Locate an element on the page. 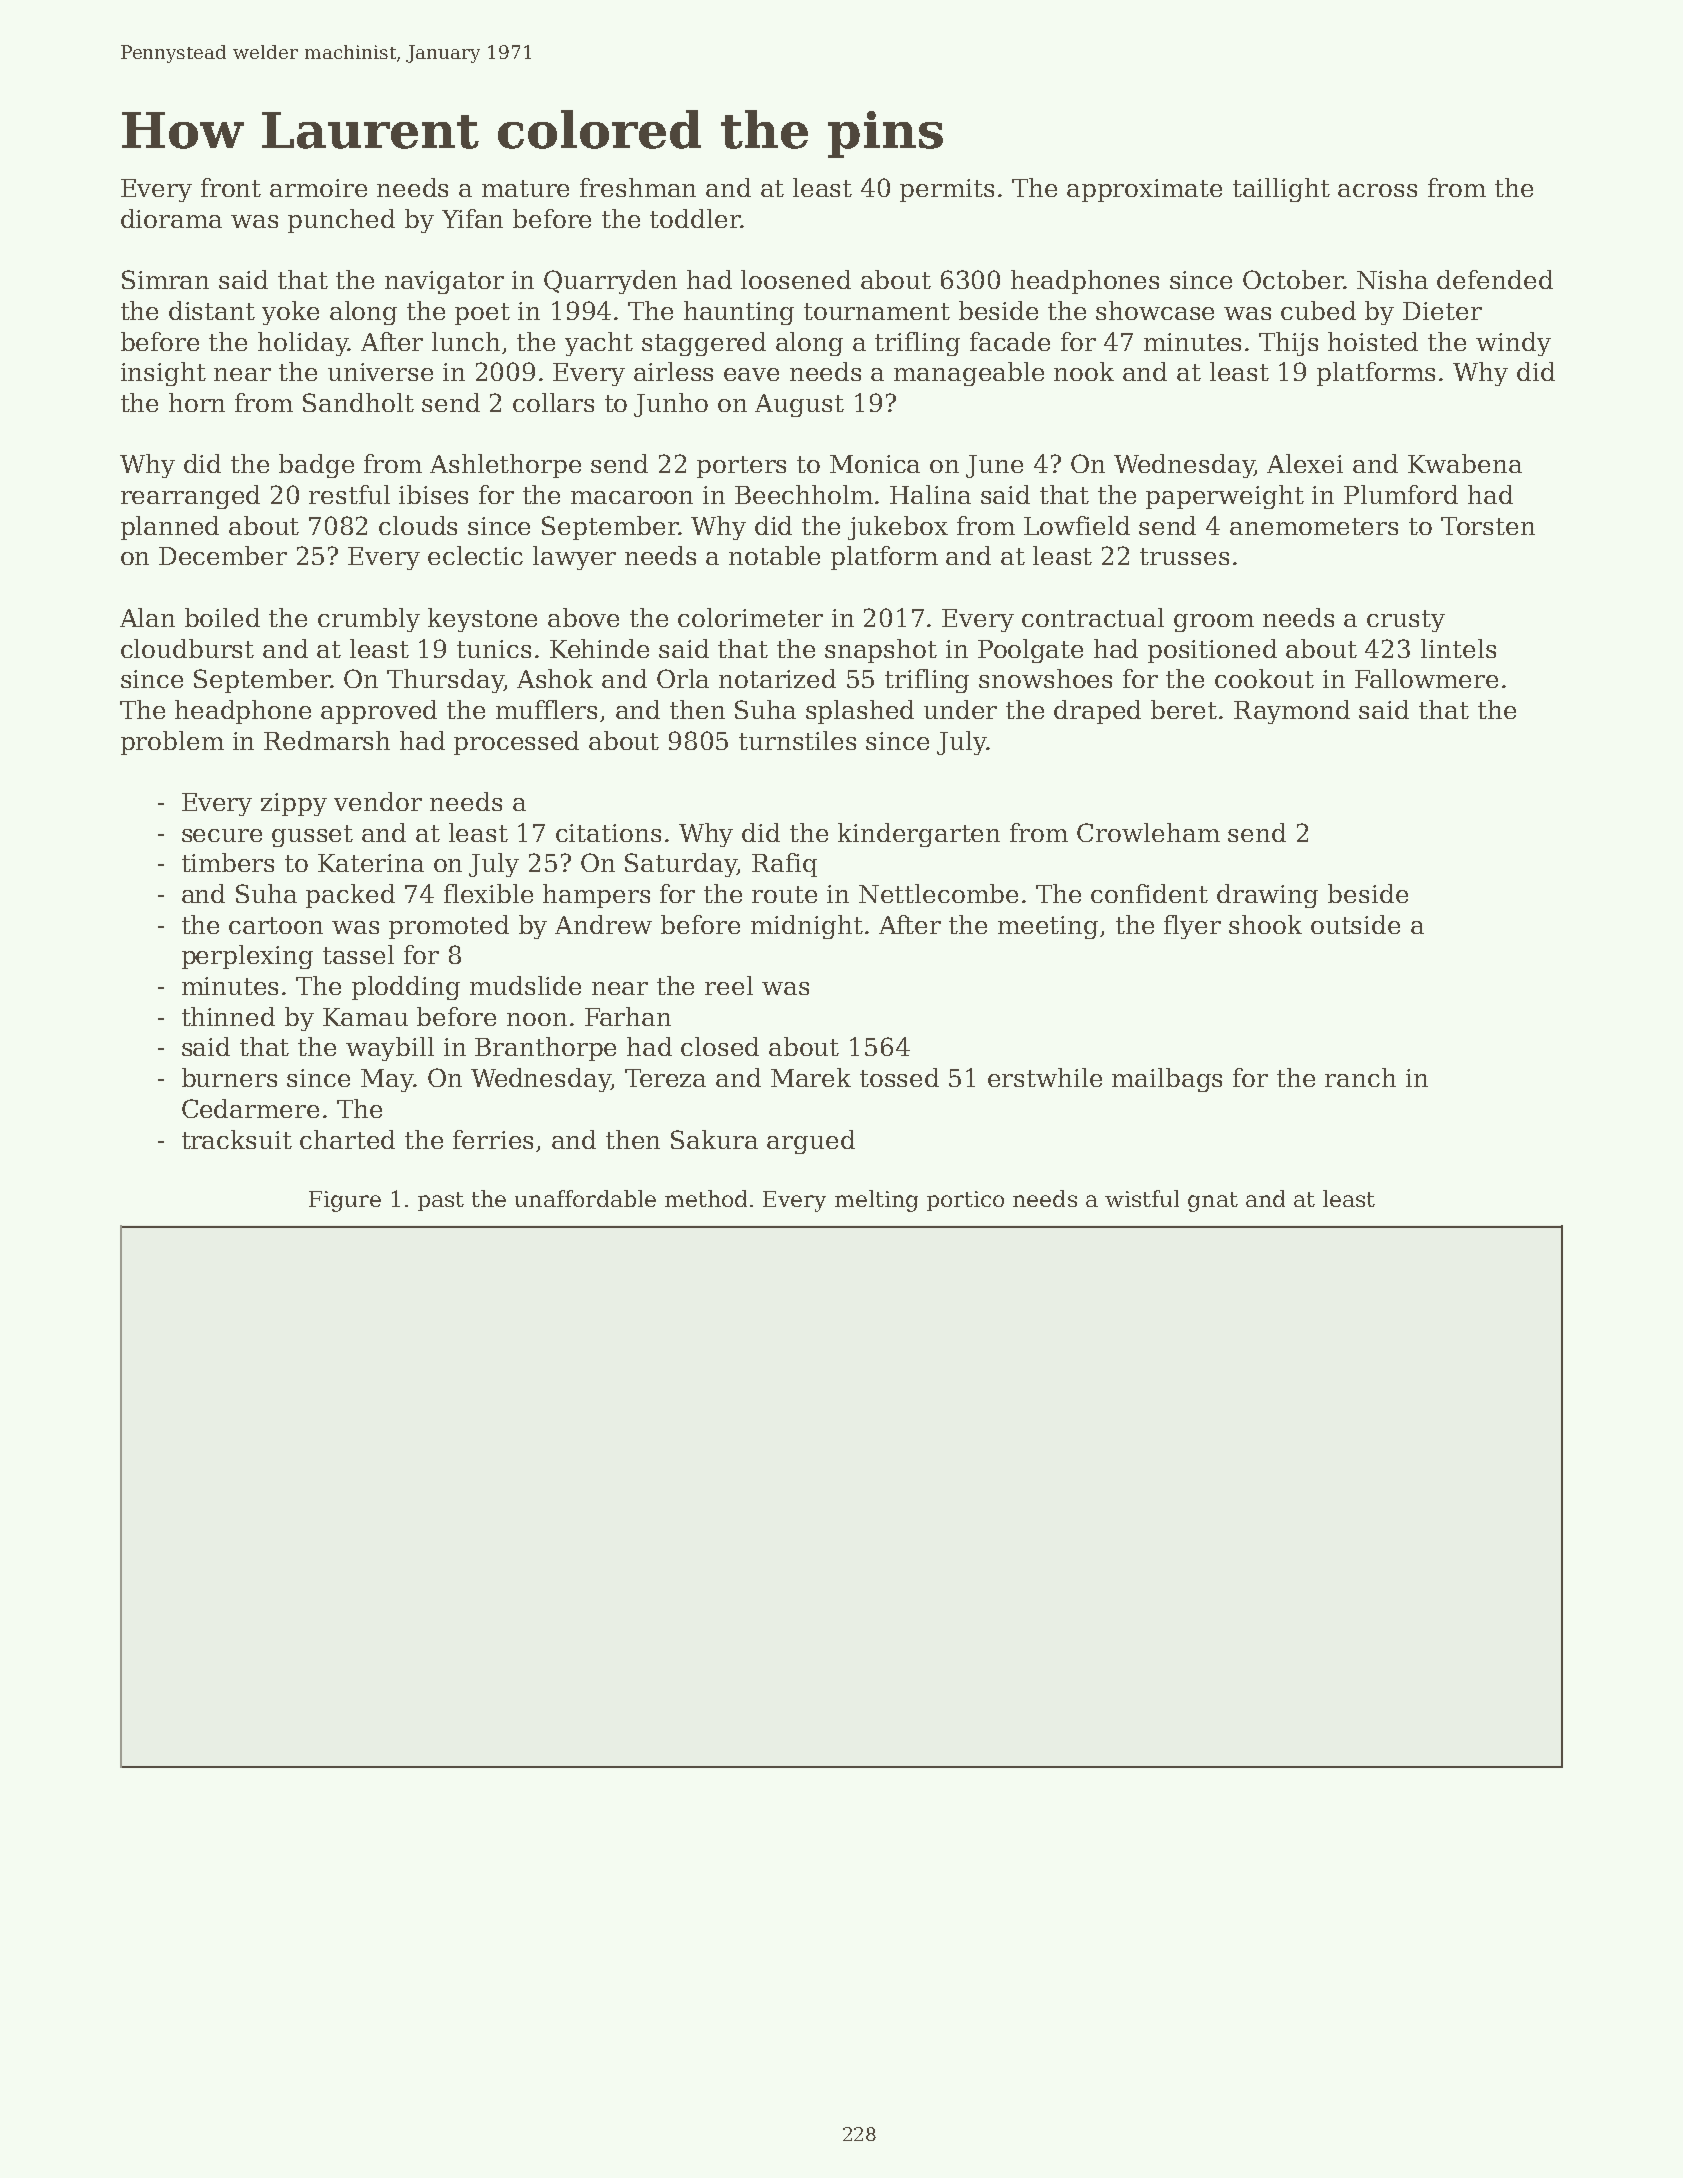  Lowfield is located at coordinates (1077, 525).
